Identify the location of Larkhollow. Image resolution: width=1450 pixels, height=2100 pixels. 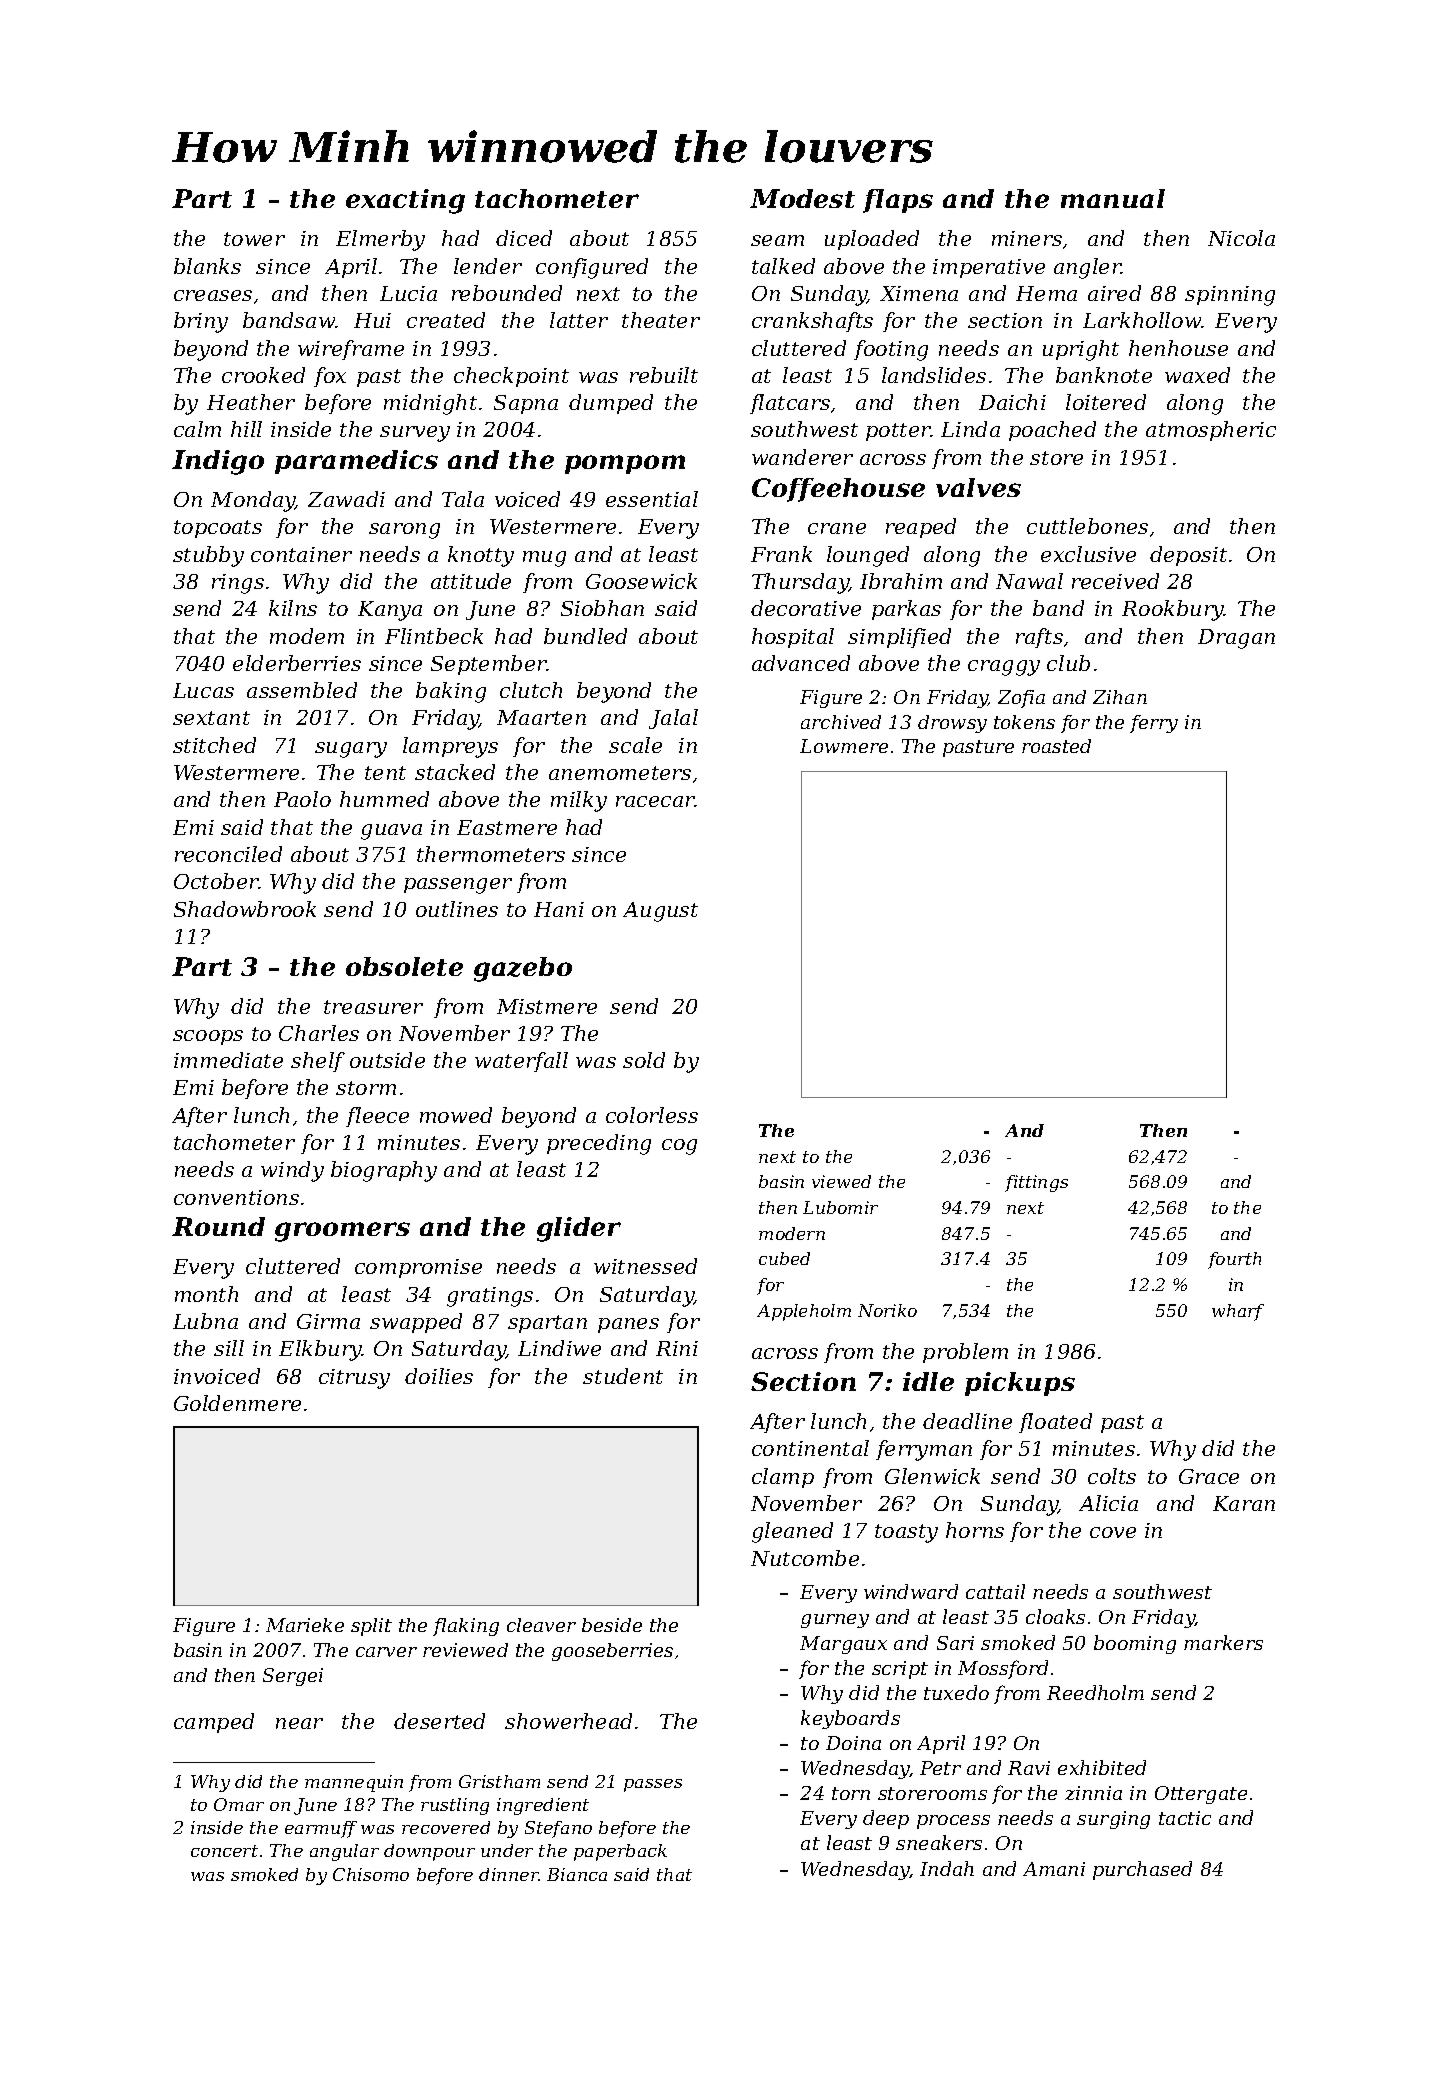
(1142, 320).
